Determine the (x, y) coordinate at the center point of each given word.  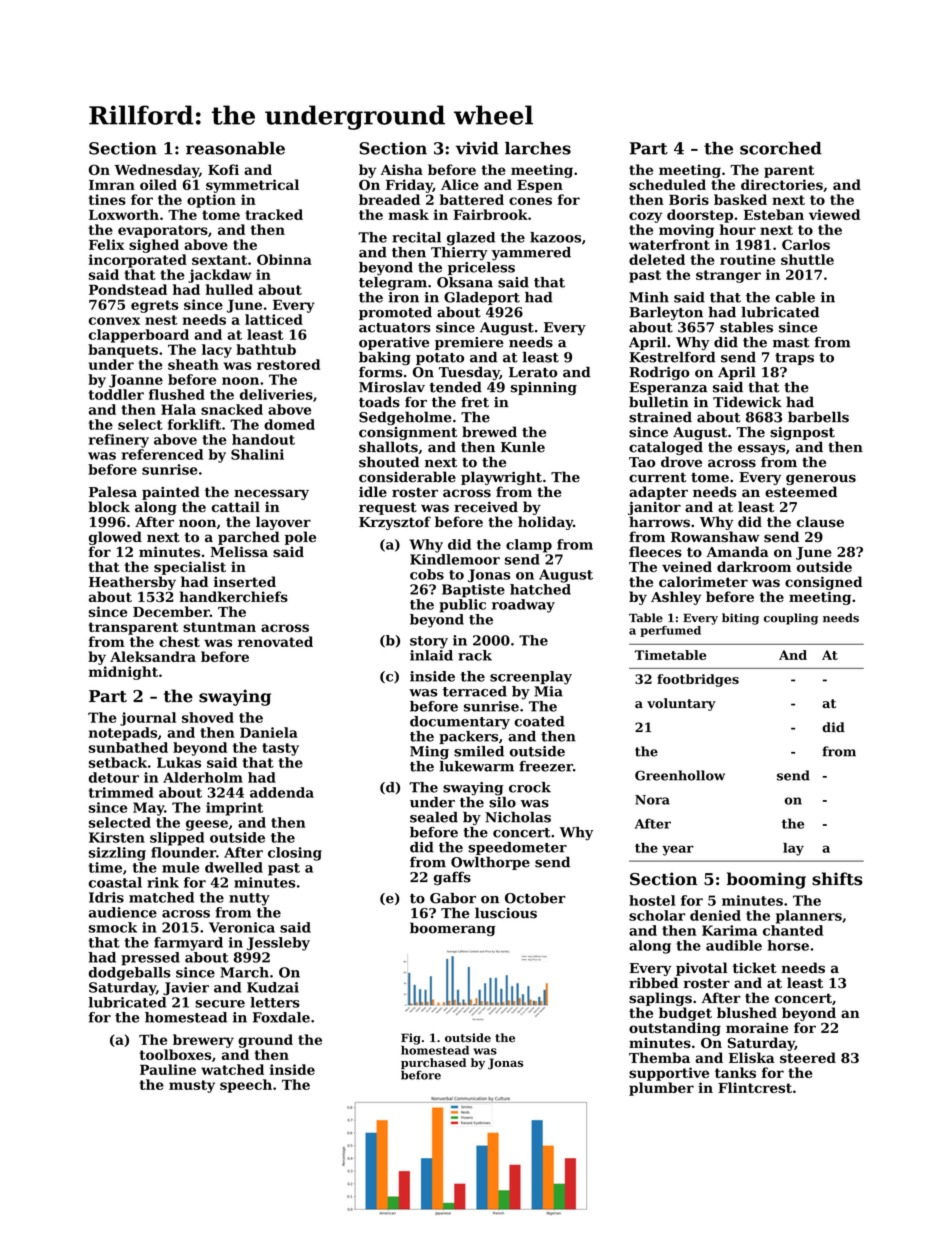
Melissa (239, 551)
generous (821, 479)
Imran (112, 185)
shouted (389, 462)
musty (192, 1086)
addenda (282, 792)
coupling (791, 619)
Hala (178, 409)
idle (373, 492)
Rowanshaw (715, 537)
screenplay (531, 678)
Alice (460, 184)
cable (795, 297)
